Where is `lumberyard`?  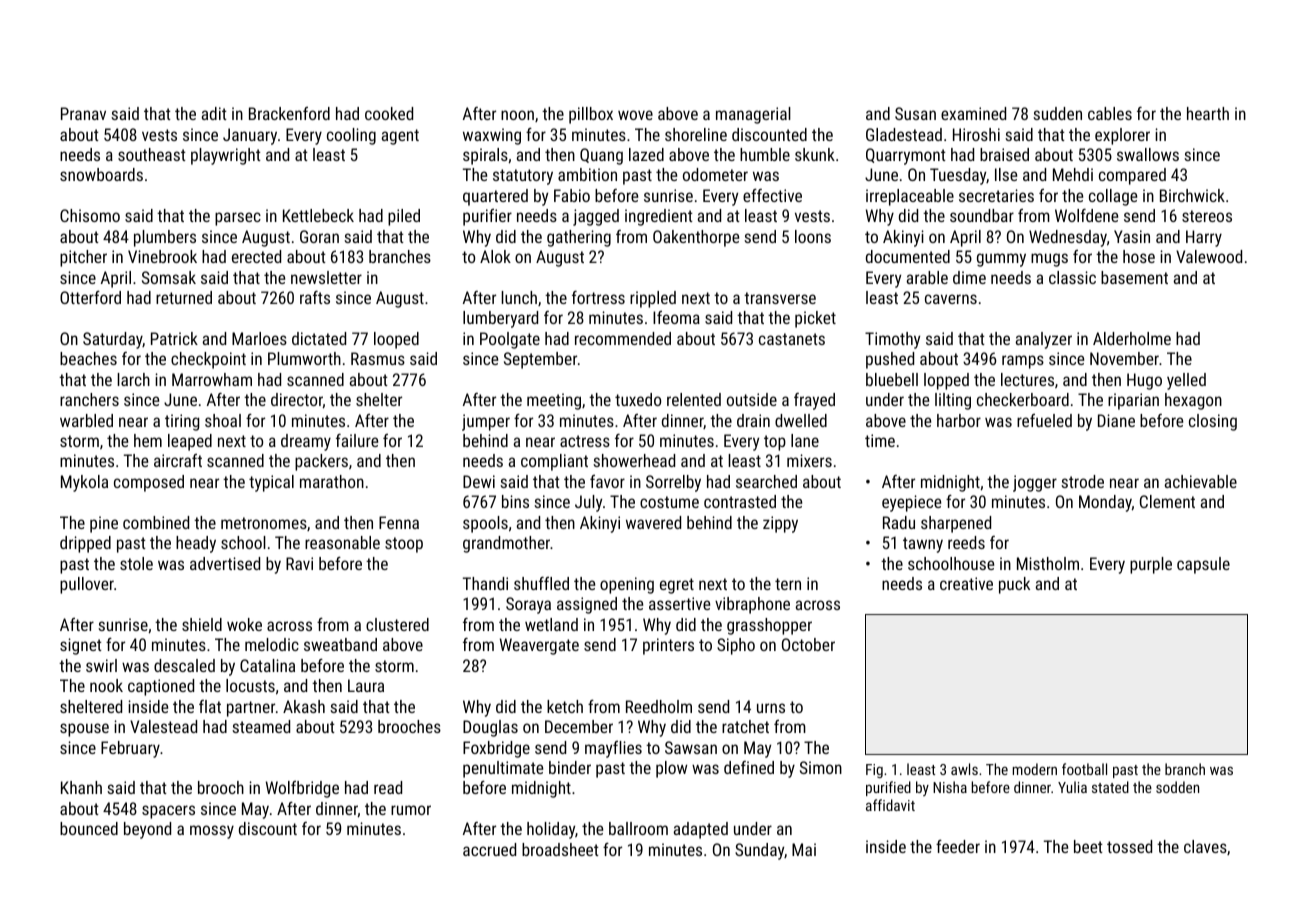
lumberyard is located at coordinates (500, 319).
